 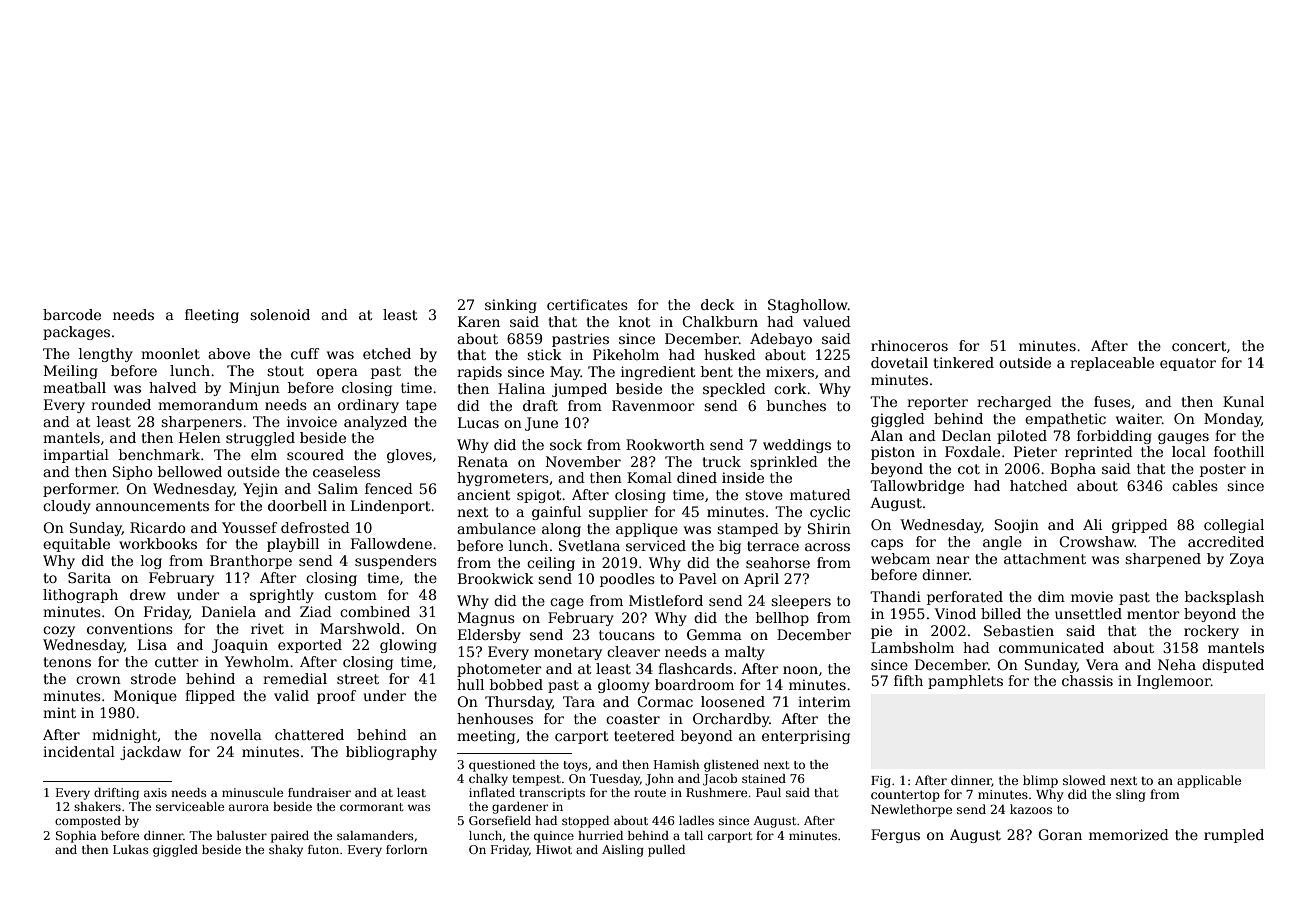 What do you see at coordinates (76, 333) in the page?
I see `packages` at bounding box center [76, 333].
